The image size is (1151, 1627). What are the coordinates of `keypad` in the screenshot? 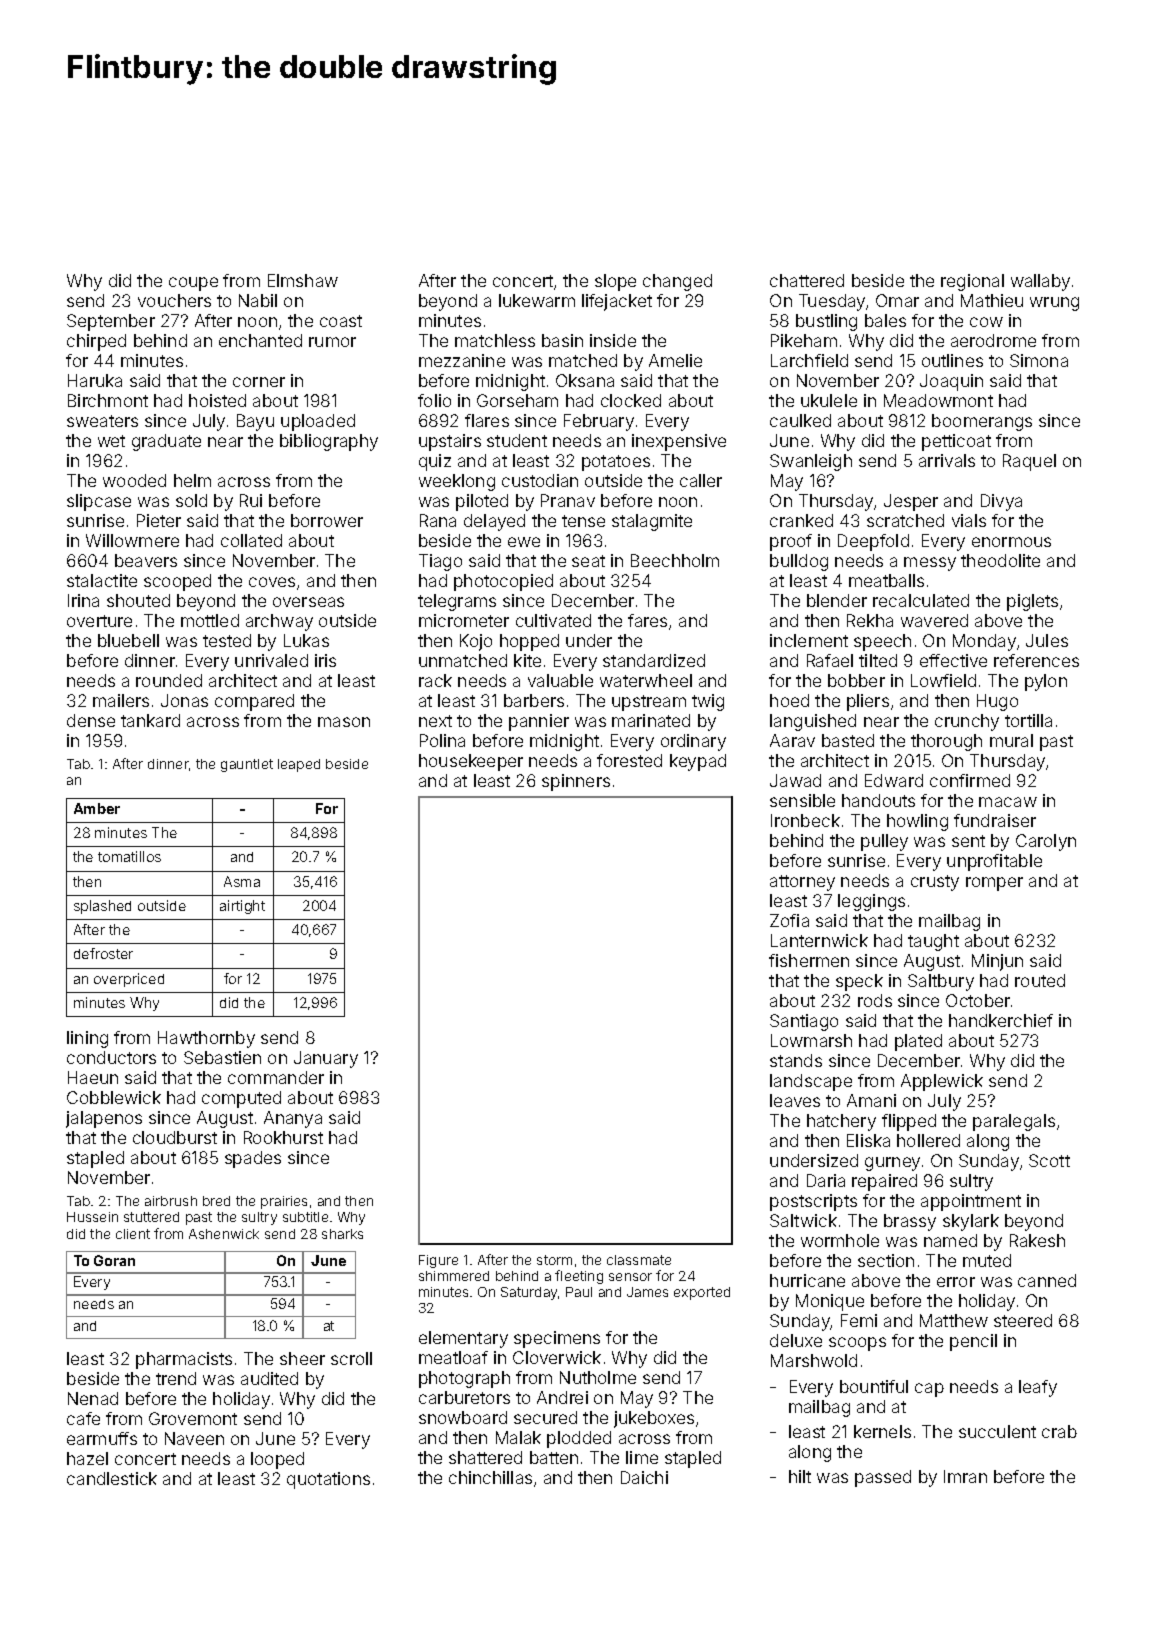 It's located at (698, 762).
